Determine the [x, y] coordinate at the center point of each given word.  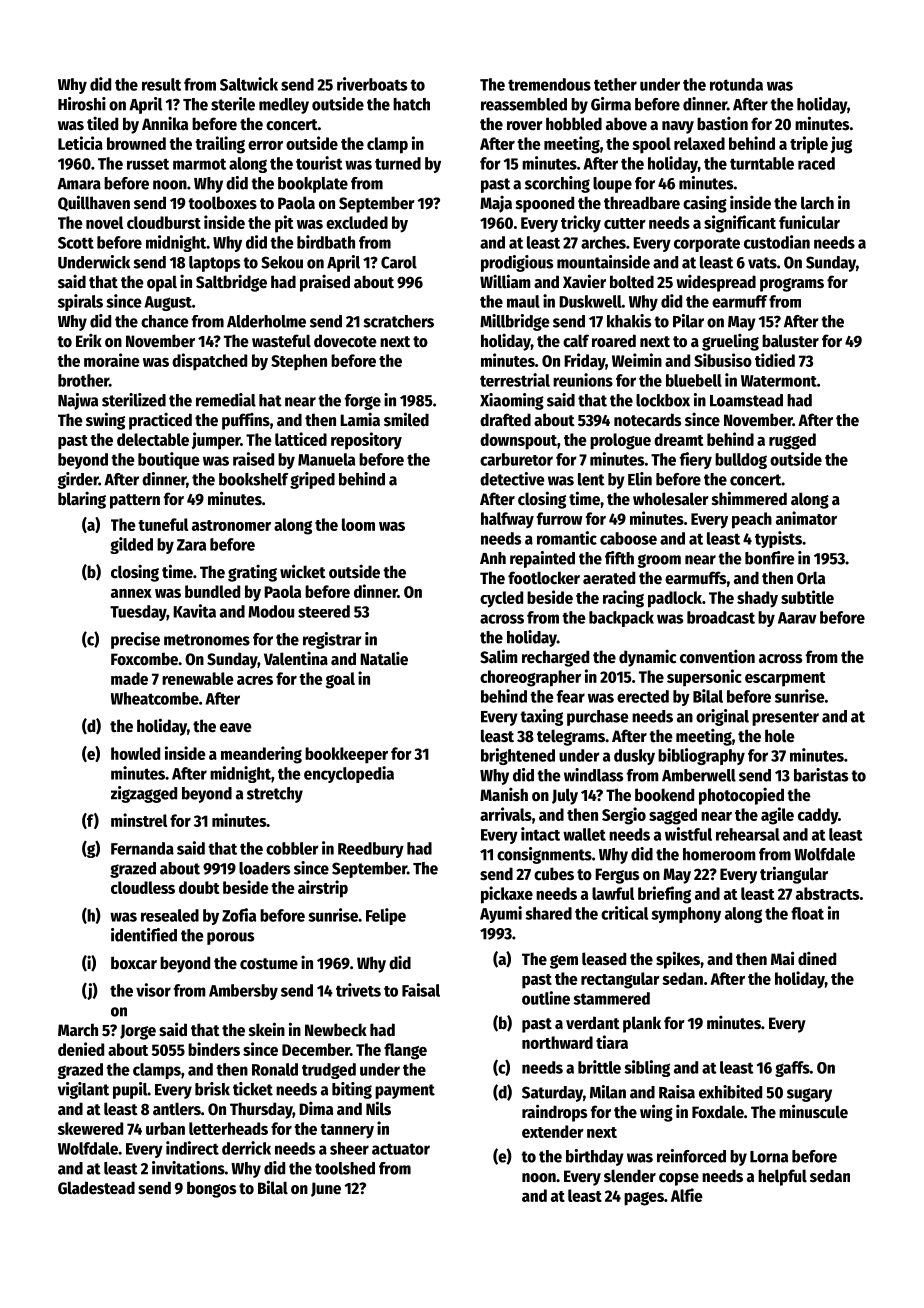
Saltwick [249, 84]
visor [153, 990]
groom [659, 561]
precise [135, 640]
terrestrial [515, 380]
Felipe [386, 916]
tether [615, 84]
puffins [246, 421]
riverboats [372, 84]
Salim [499, 656]
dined [817, 958]
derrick [246, 1148]
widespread [716, 283]
